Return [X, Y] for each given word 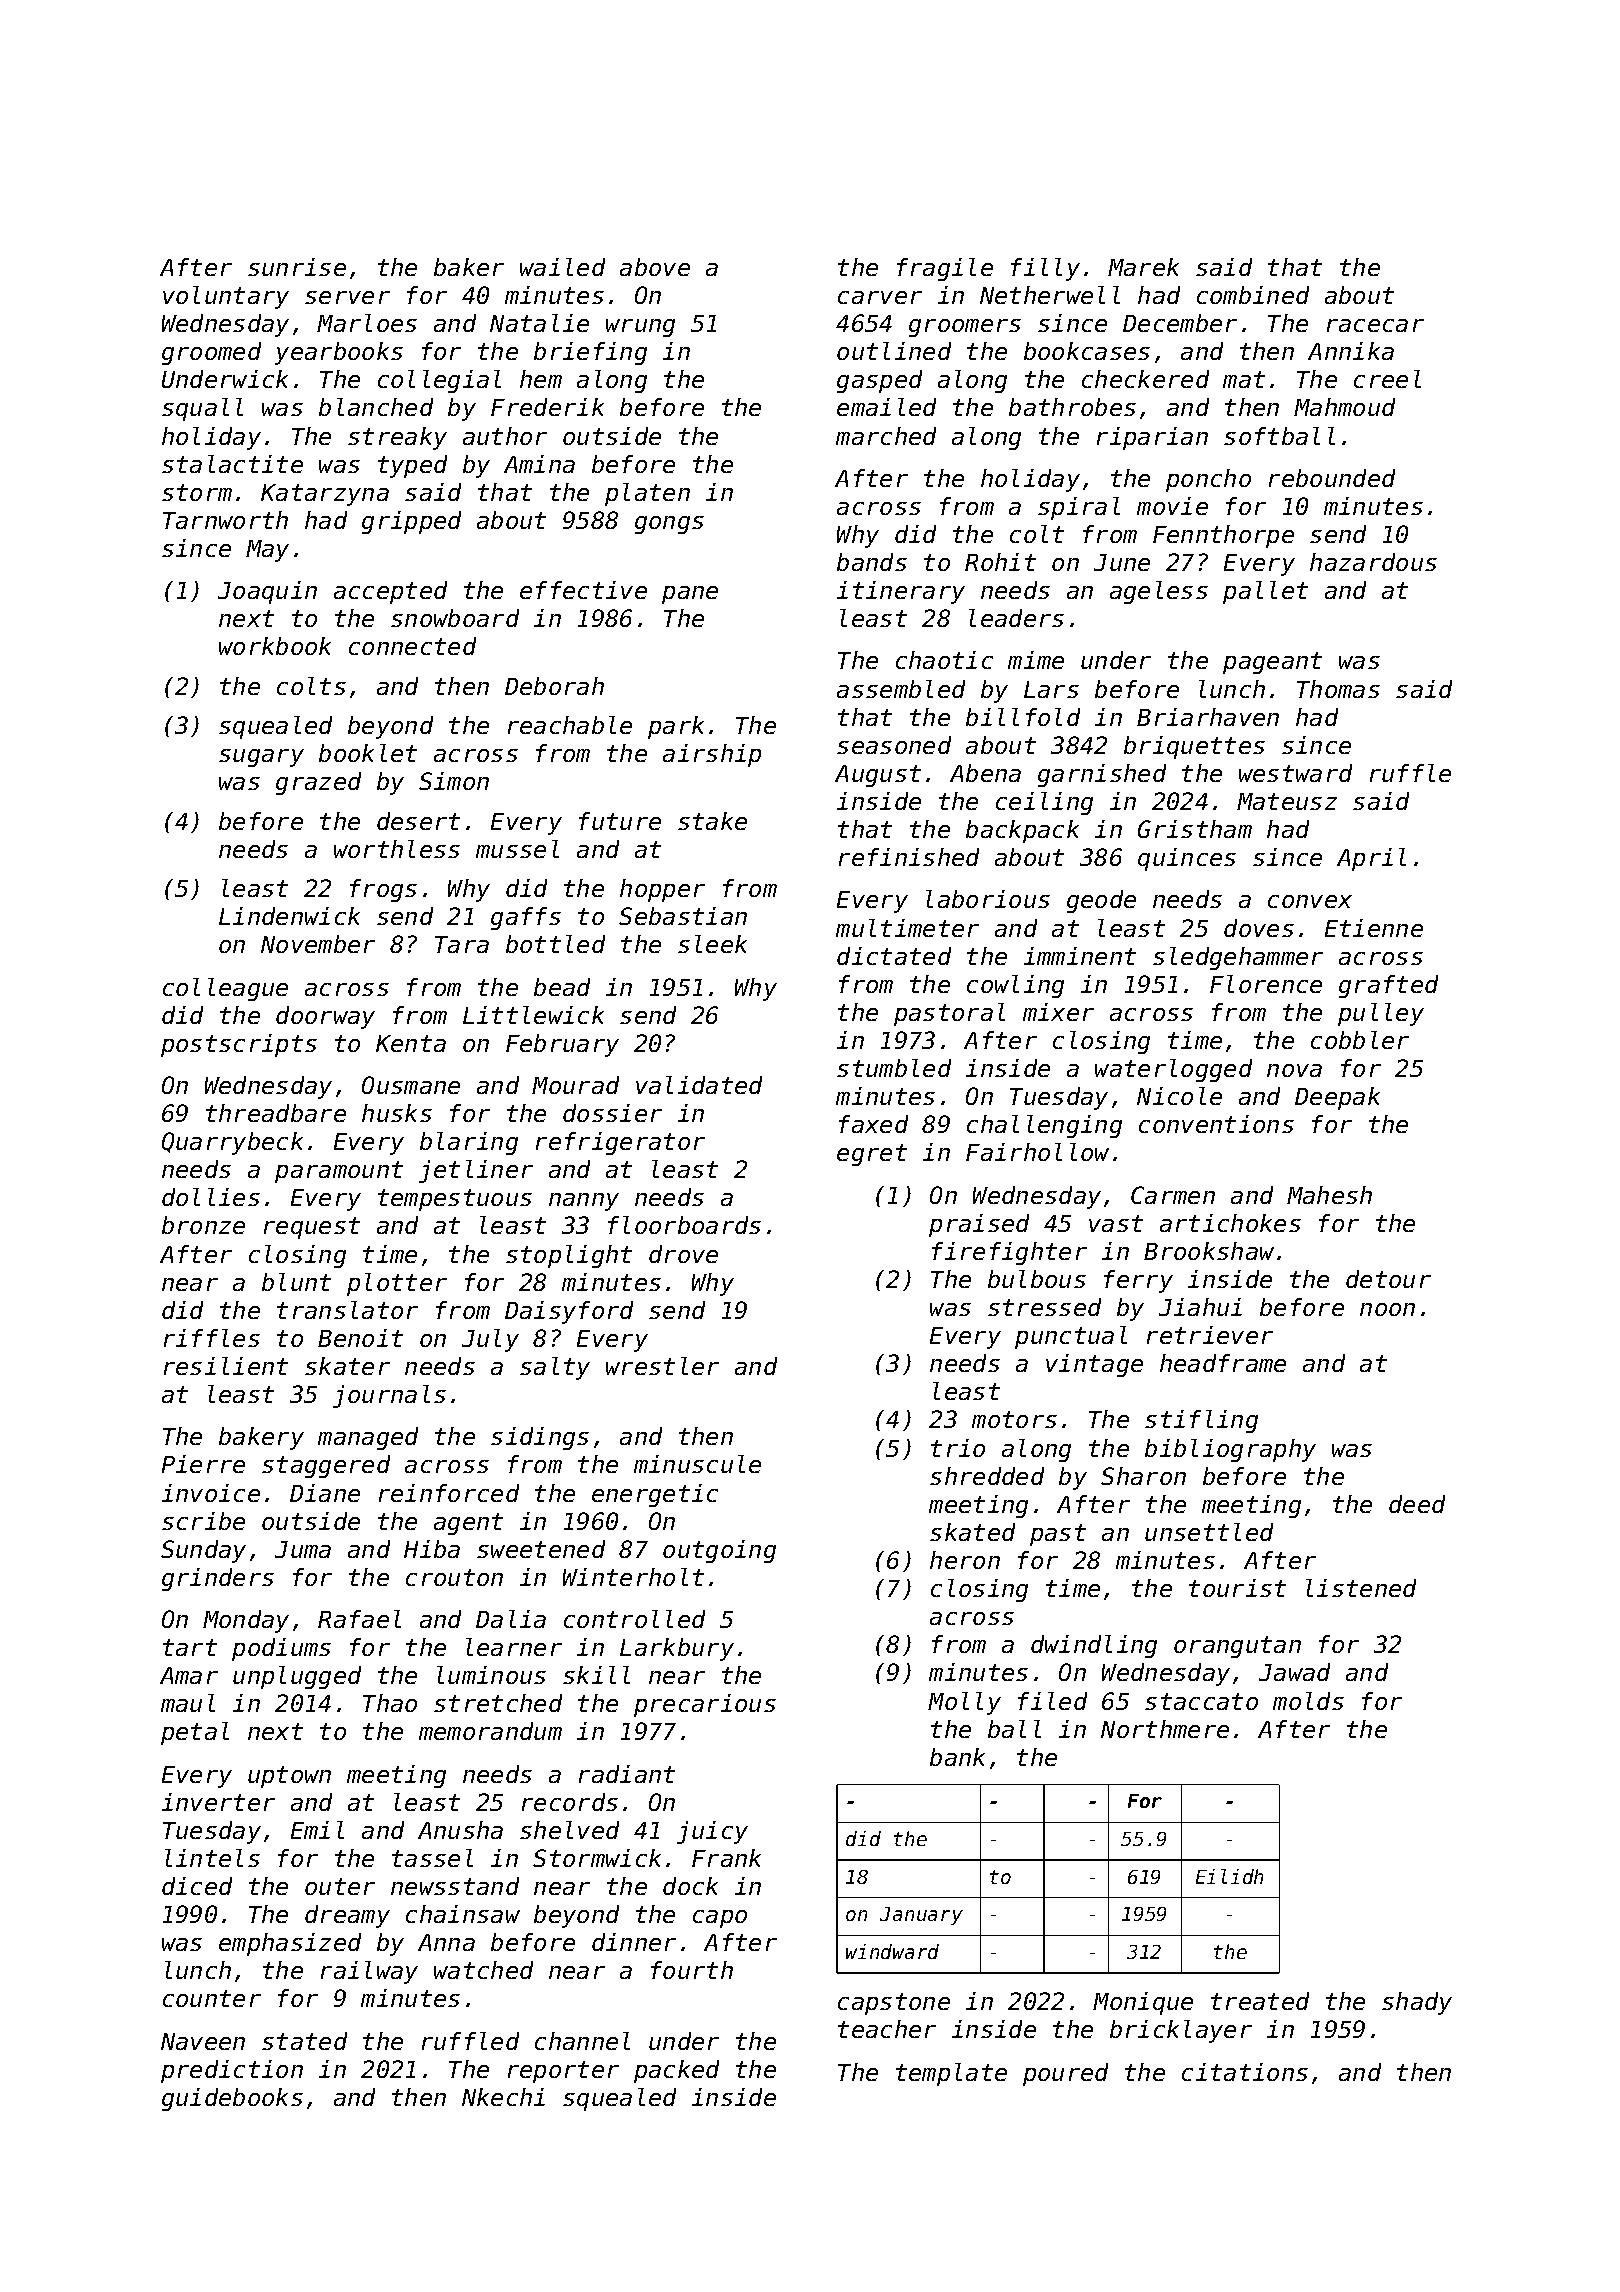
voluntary [226, 297]
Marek [1143, 267]
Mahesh [1329, 1195]
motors [1014, 1419]
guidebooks [232, 2099]
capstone [894, 2004]
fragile [945, 269]
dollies [211, 1197]
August [878, 776]
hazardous [1373, 562]
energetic [655, 1495]
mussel [517, 849]
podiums [281, 1649]
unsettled [1209, 1532]
